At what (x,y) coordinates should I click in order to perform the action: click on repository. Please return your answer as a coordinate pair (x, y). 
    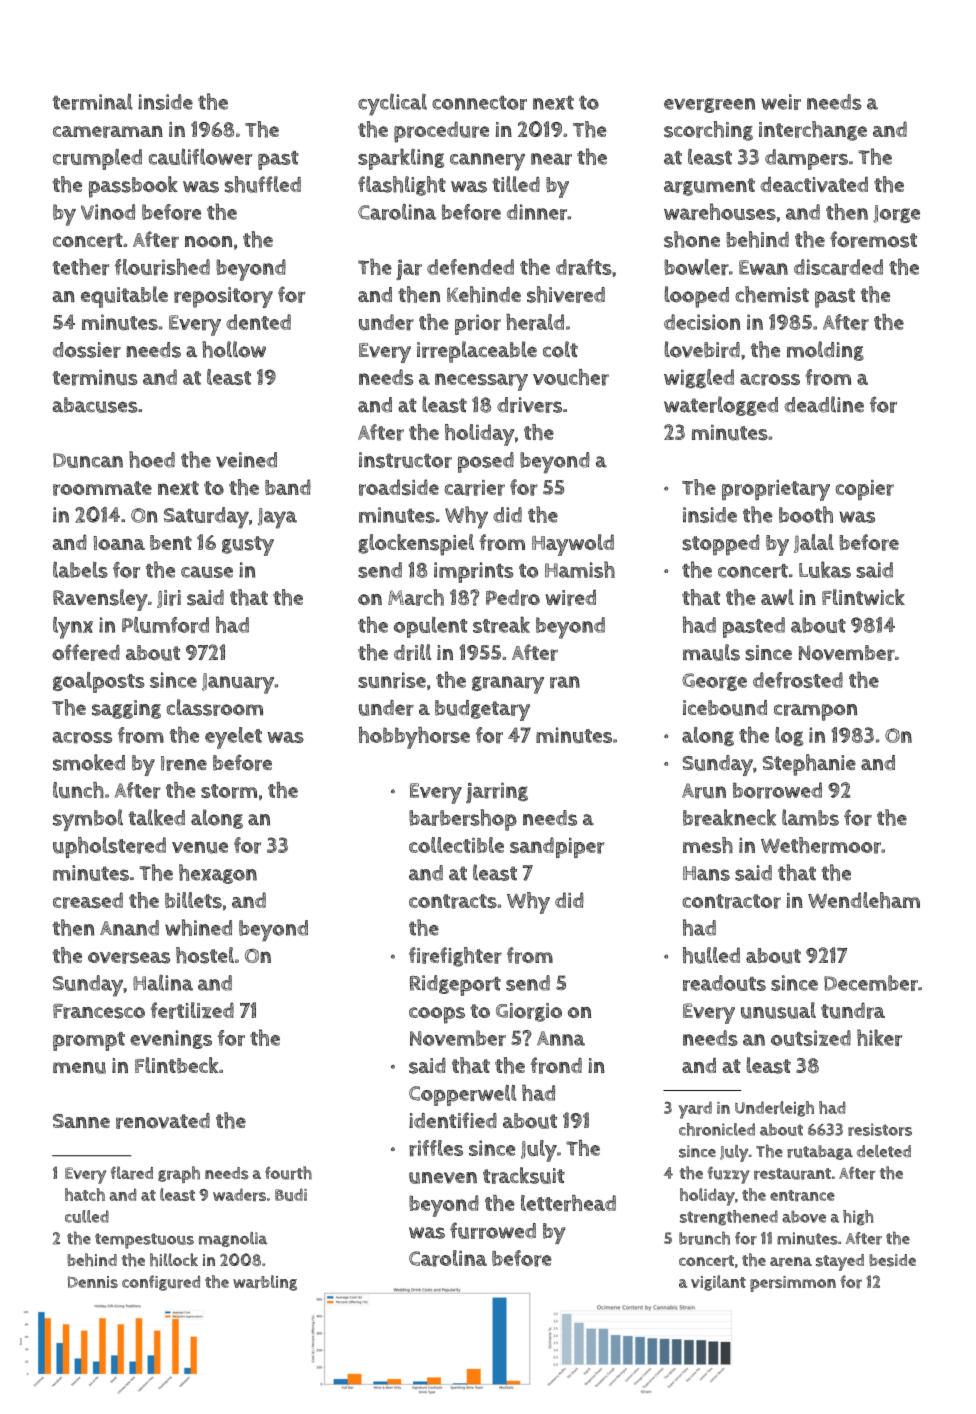
    Looking at the image, I should click on (223, 297).
